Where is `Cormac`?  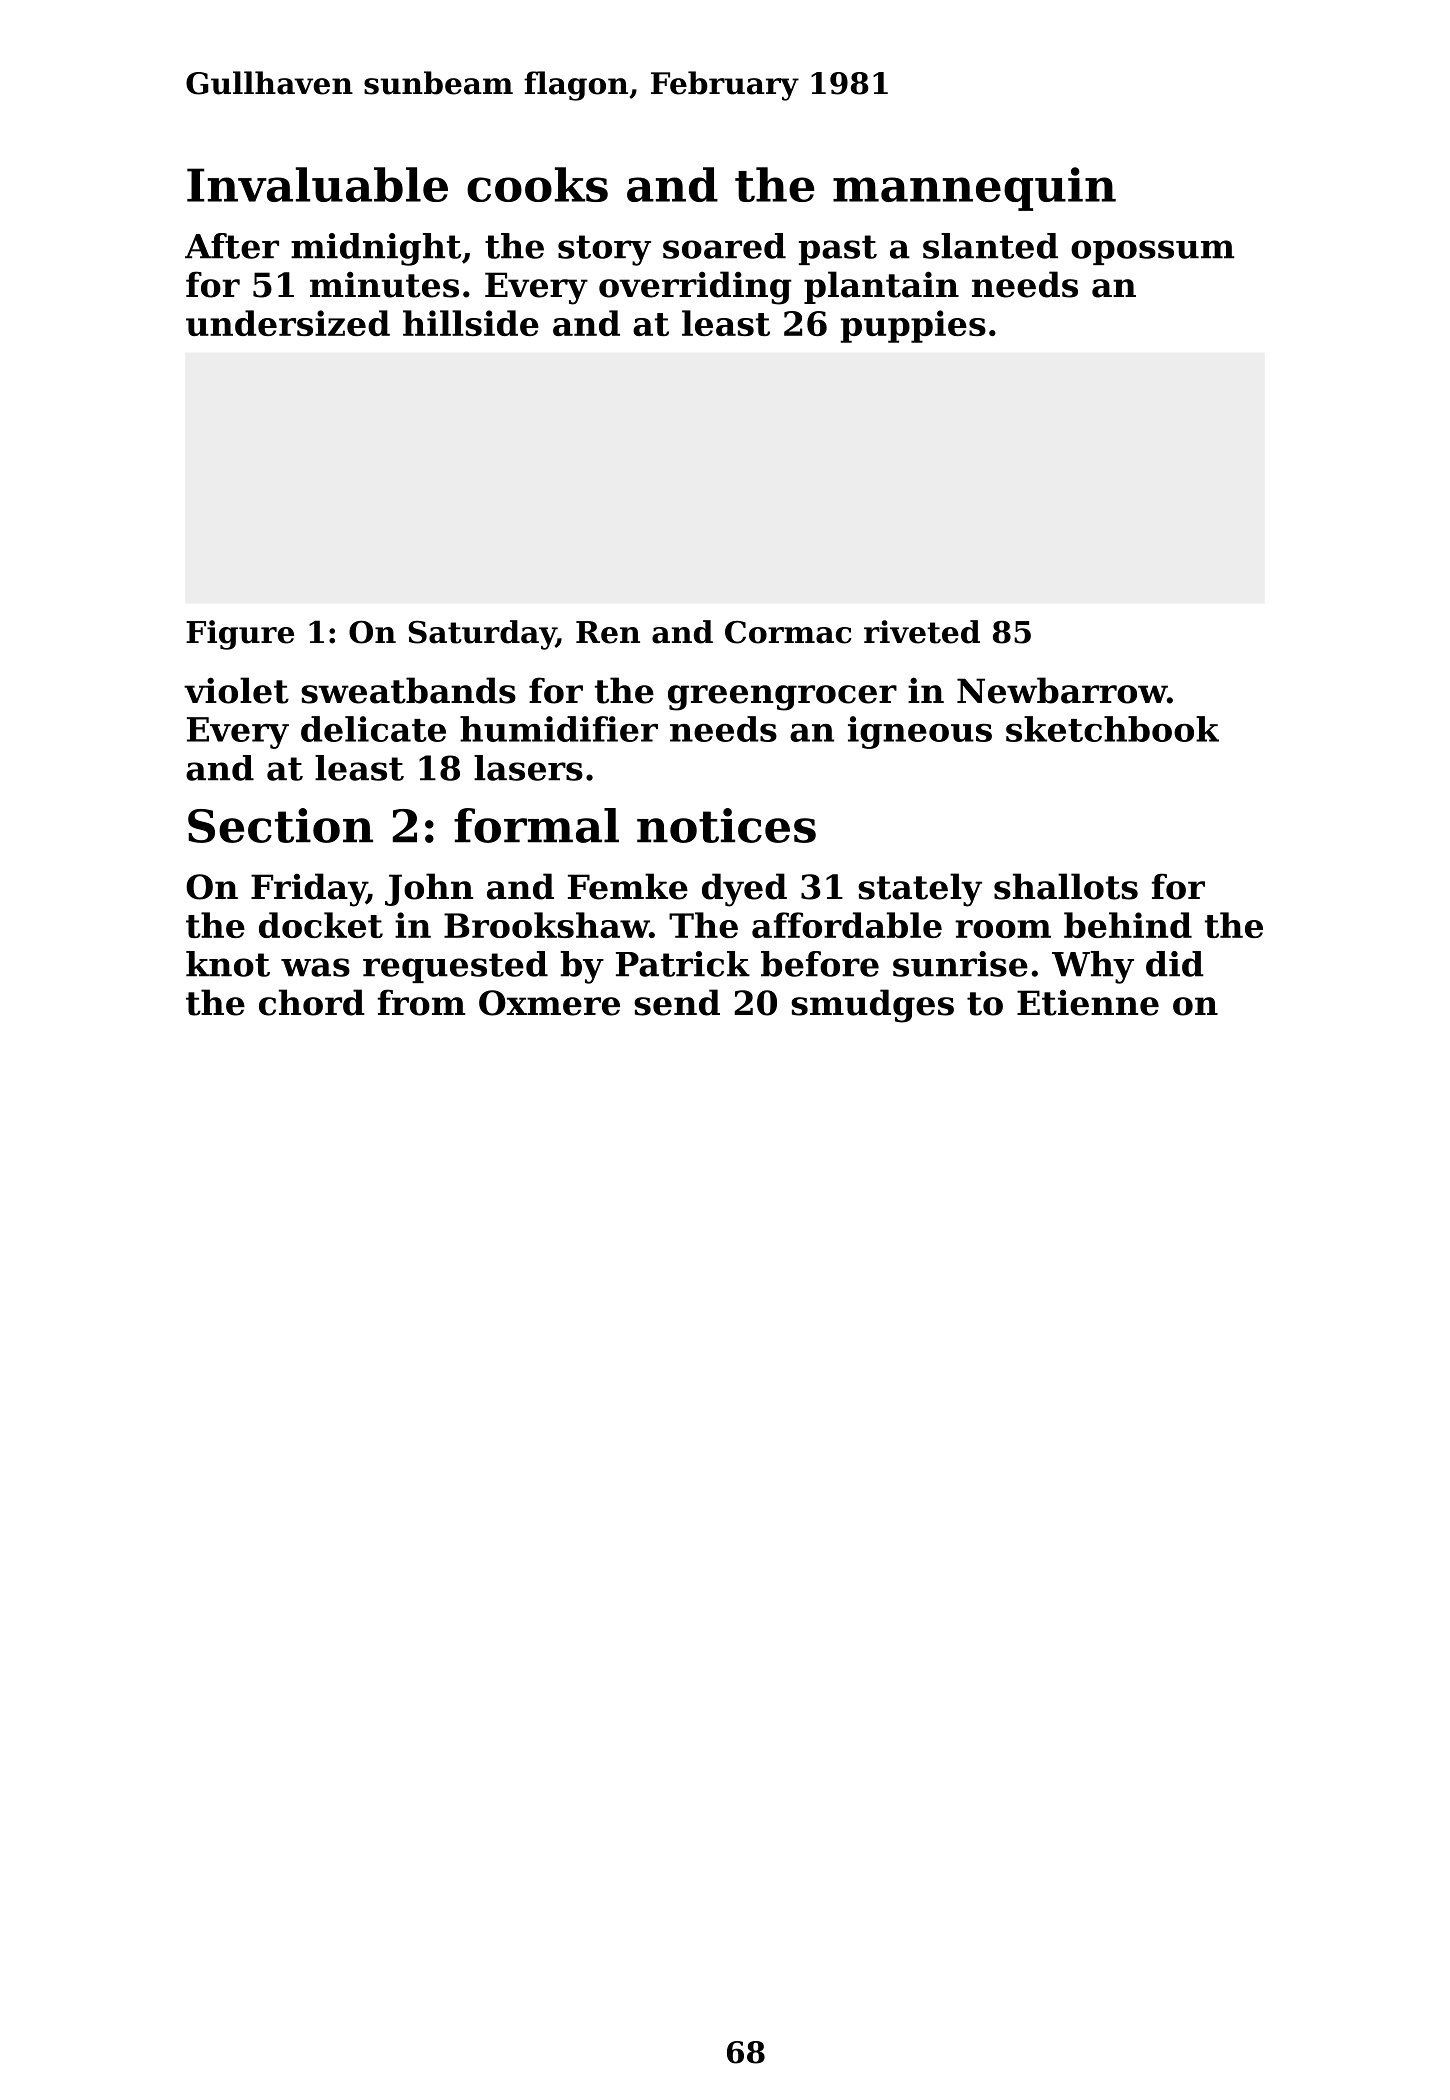
Cormac is located at coordinates (788, 632).
